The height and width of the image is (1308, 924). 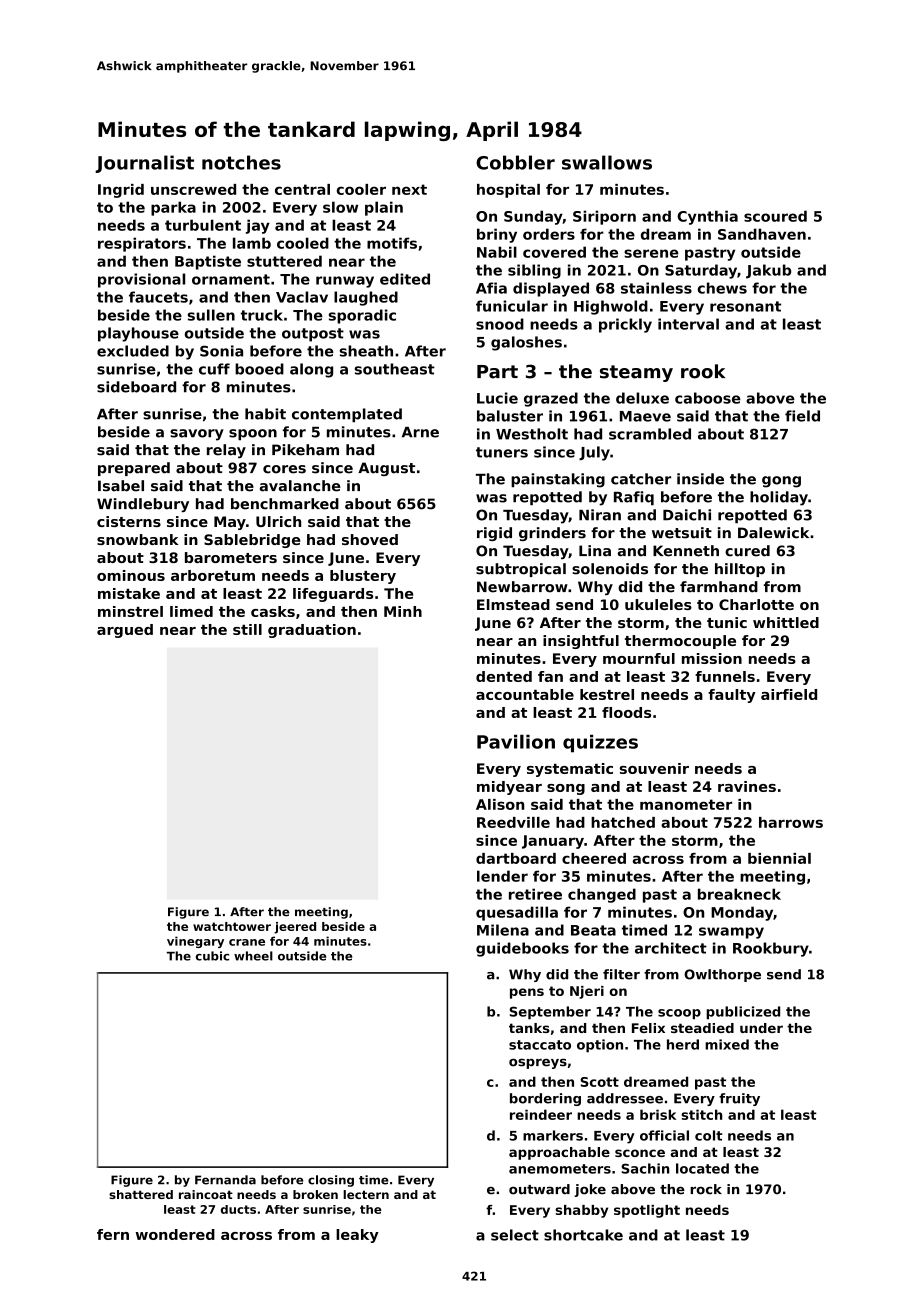 I want to click on Cobbler, so click(x=515, y=162).
